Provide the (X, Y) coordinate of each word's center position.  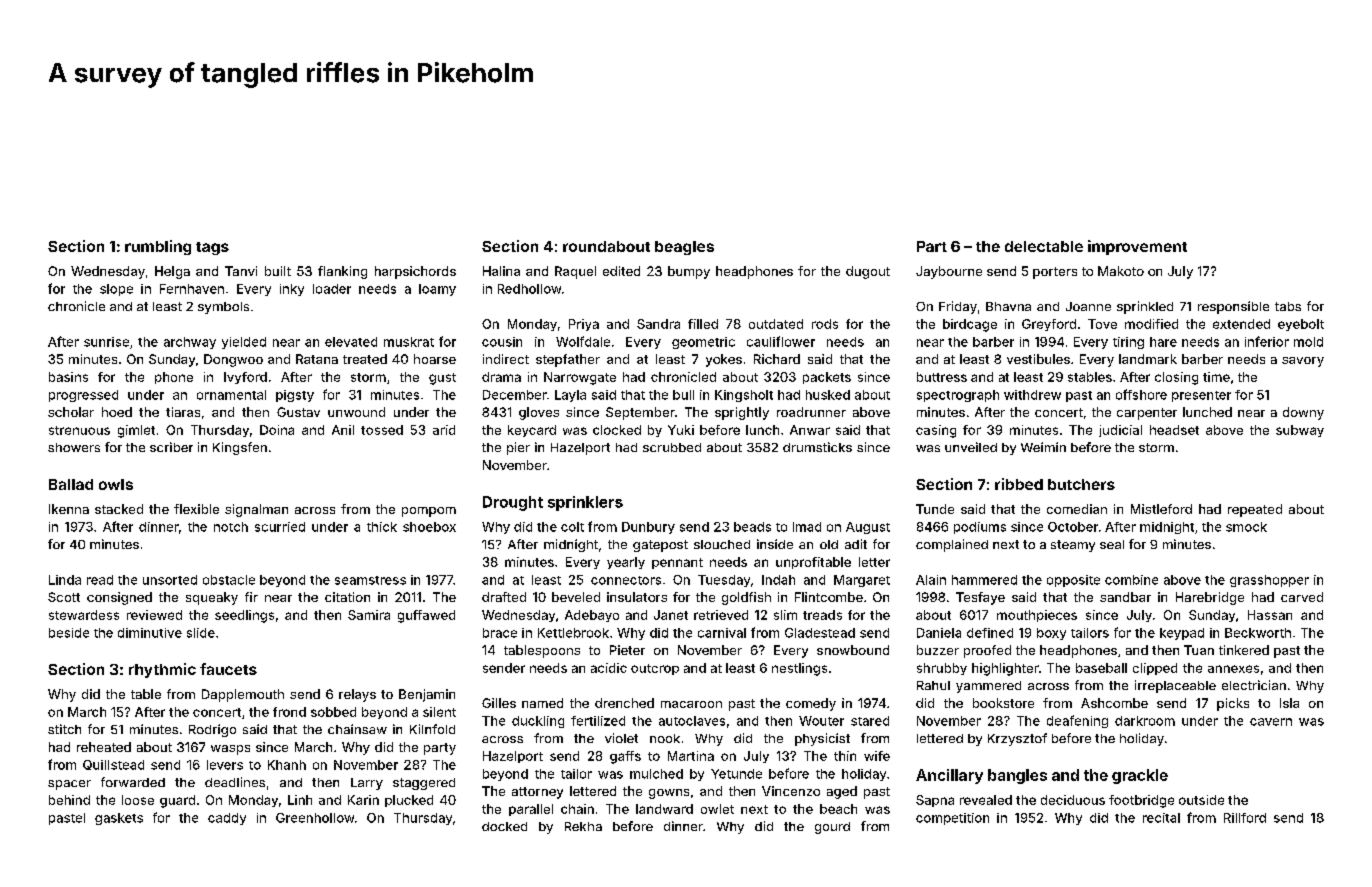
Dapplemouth (243, 695)
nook (665, 738)
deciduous (1073, 800)
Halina (501, 271)
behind (69, 800)
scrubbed (672, 447)
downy (1303, 413)
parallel (531, 810)
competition (952, 819)
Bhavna (1008, 306)
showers (74, 447)
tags (212, 248)
